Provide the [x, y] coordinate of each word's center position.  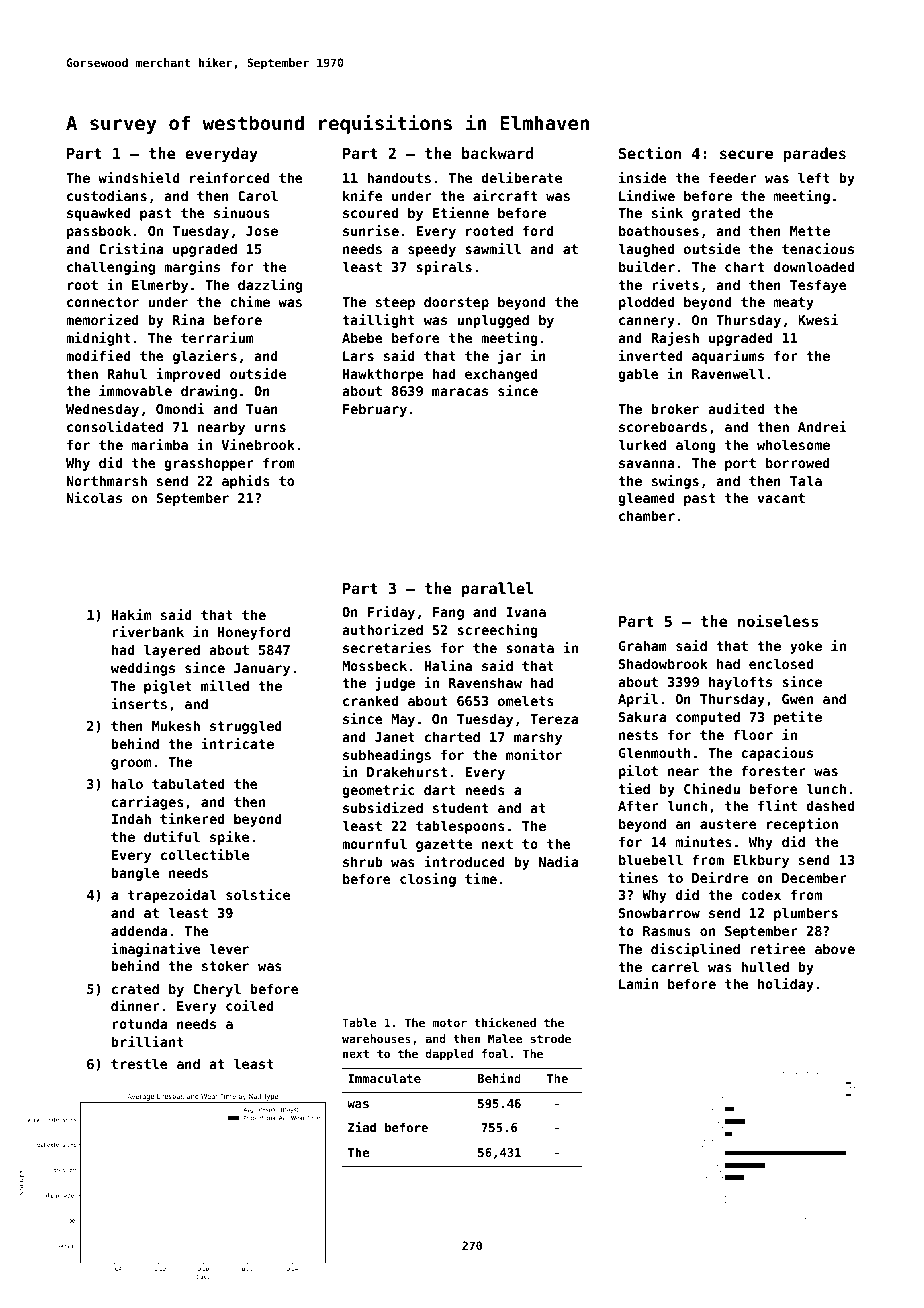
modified [98, 355]
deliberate [521, 177]
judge [395, 684]
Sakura [642, 716]
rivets [675, 284]
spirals [444, 268]
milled [225, 685]
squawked [99, 214]
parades [815, 154]
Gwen [797, 699]
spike [229, 838]
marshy [538, 738]
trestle [139, 1063]
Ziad [362, 1127]
